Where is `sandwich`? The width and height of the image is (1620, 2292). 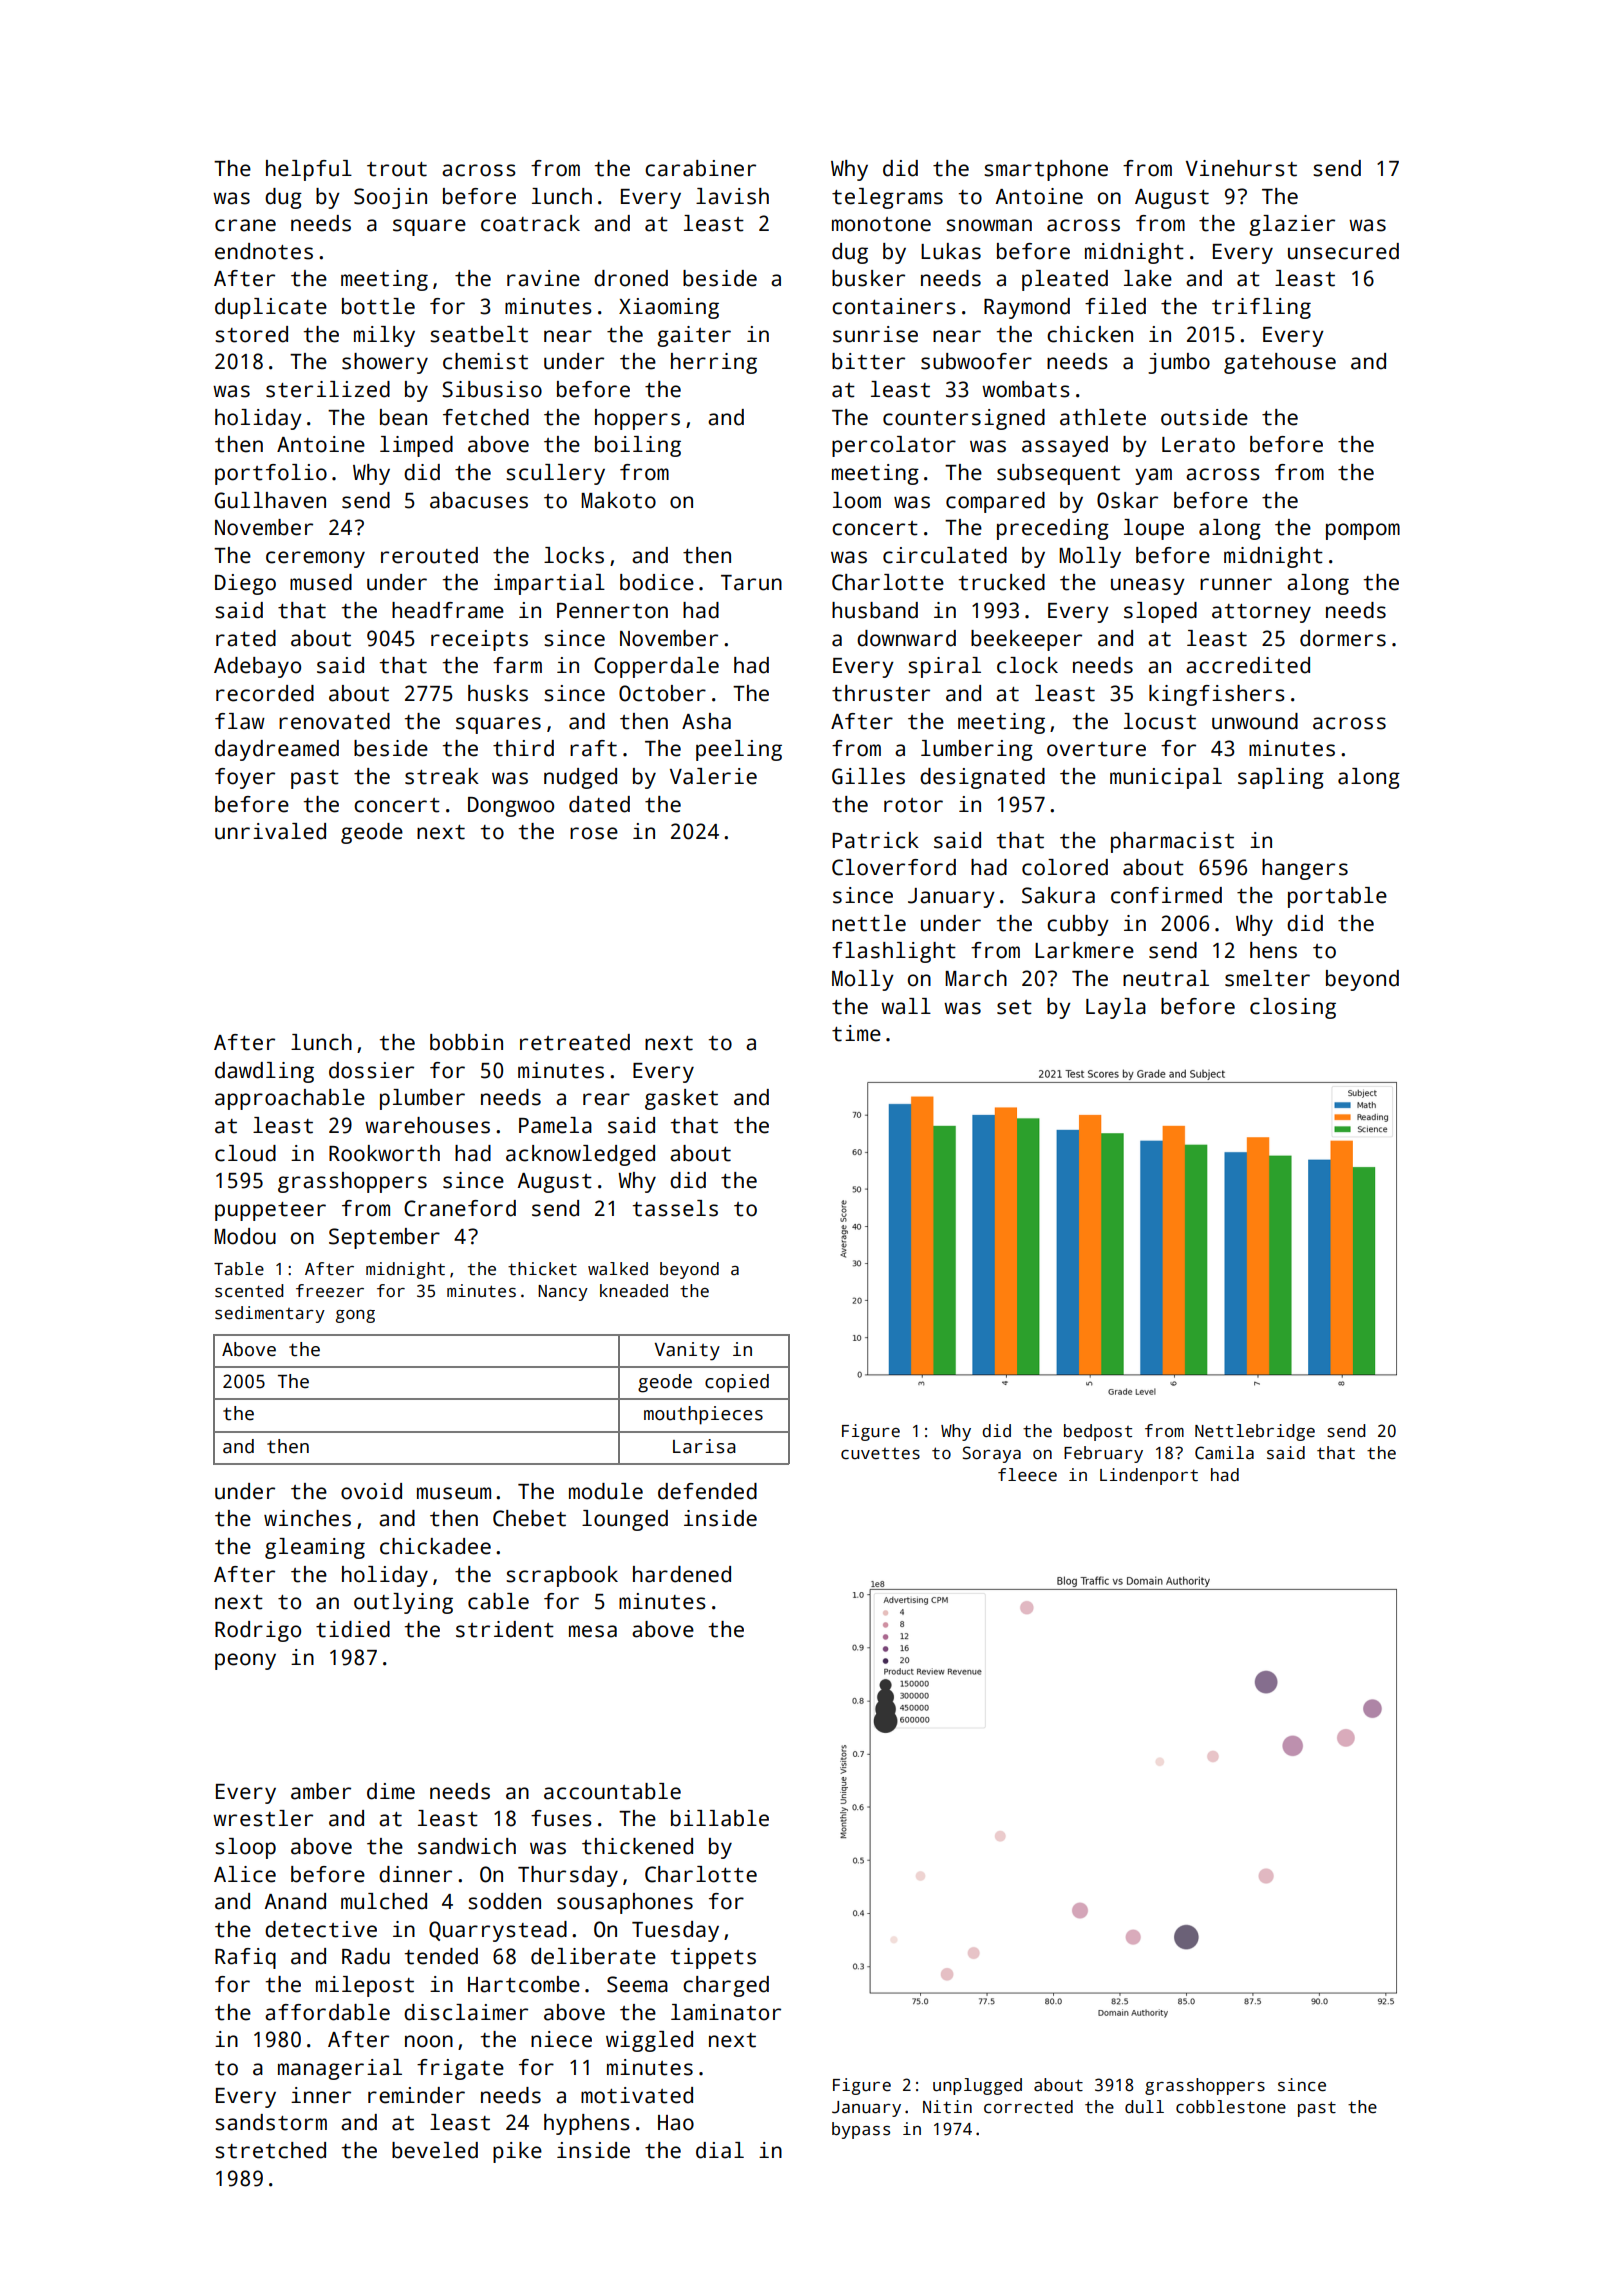
sandwich is located at coordinates (467, 1846).
